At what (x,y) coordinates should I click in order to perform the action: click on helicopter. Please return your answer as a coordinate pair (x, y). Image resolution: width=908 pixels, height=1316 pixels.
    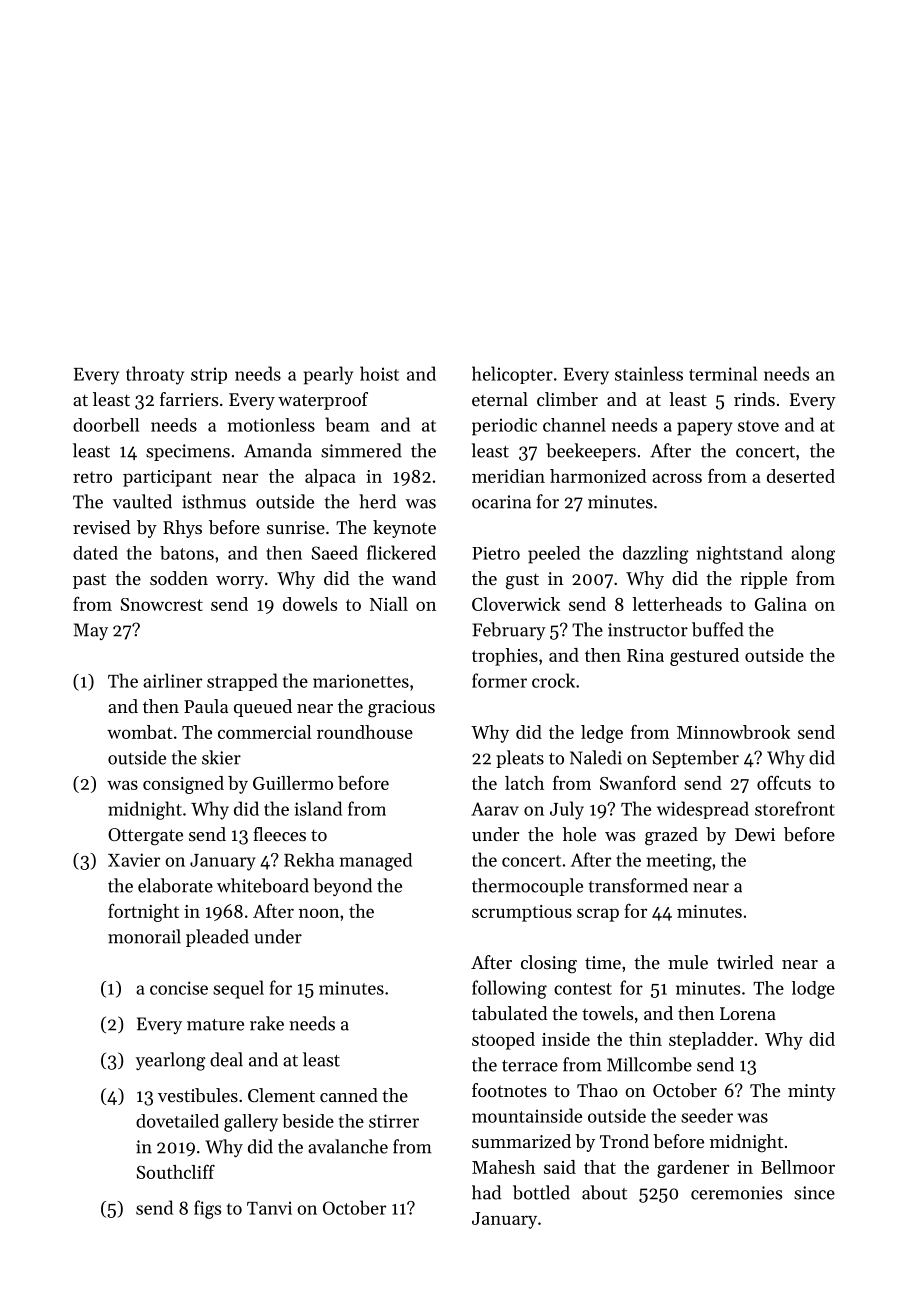
    Looking at the image, I should click on (512, 375).
